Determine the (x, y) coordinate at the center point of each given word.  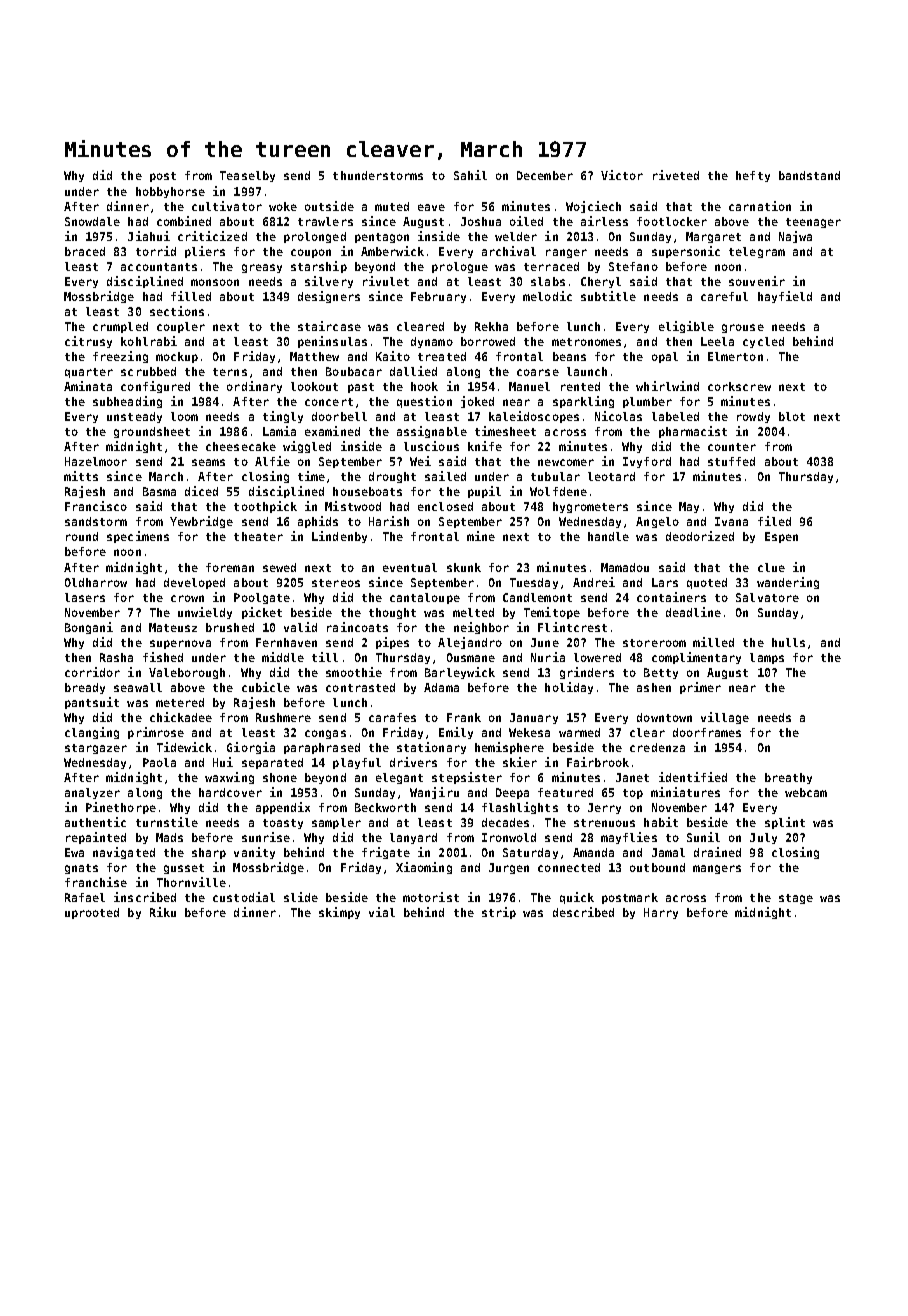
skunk (464, 567)
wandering (788, 583)
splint (785, 823)
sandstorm (96, 521)
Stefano (633, 266)
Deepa (512, 793)
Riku (163, 912)
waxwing (229, 778)
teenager (813, 223)
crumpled (120, 327)
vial (382, 912)
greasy (262, 268)
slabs (548, 281)
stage (796, 899)
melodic (547, 296)
